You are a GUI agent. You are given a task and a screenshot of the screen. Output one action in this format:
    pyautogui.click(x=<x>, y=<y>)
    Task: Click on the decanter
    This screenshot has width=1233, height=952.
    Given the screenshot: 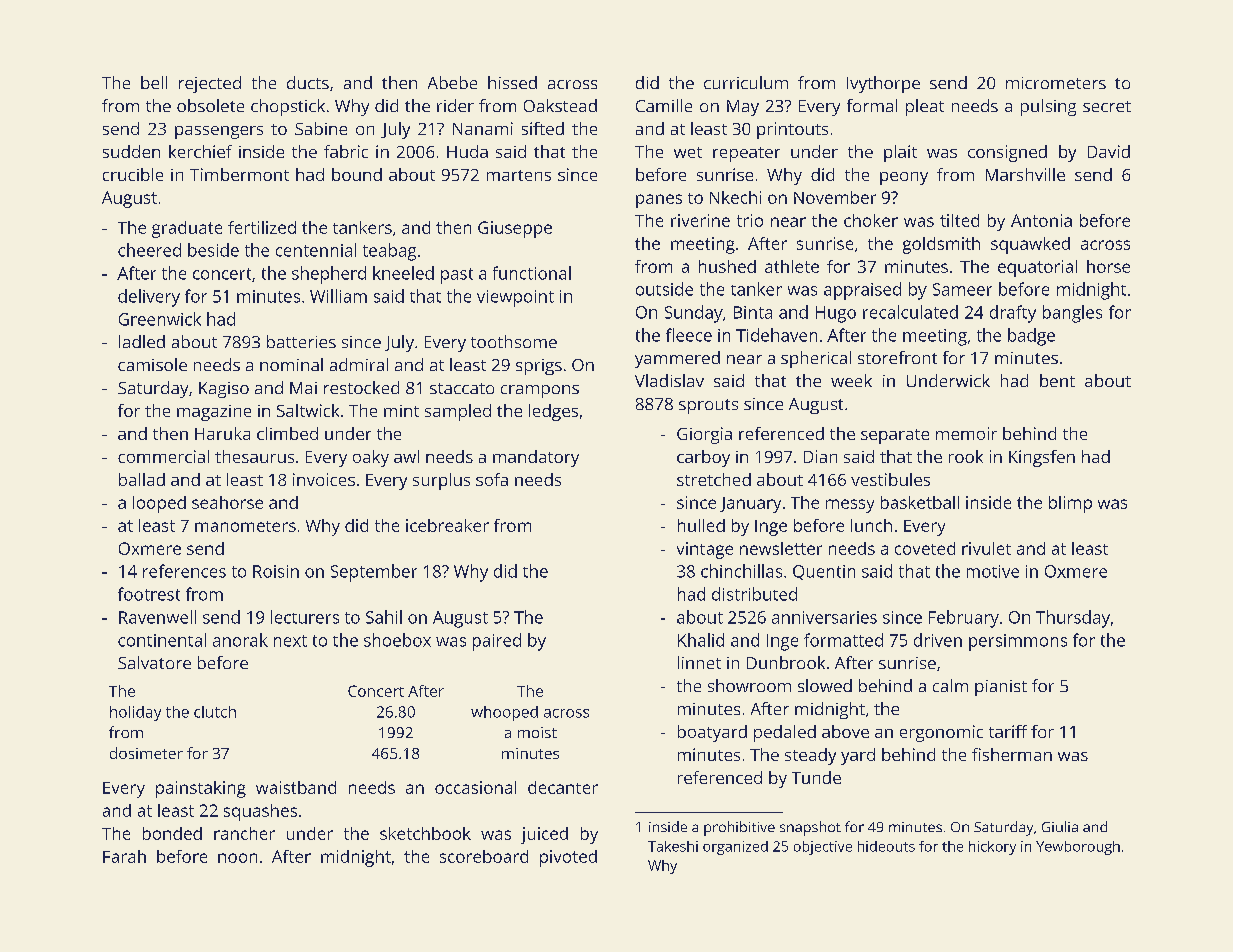 What is the action you would take?
    pyautogui.click(x=563, y=787)
